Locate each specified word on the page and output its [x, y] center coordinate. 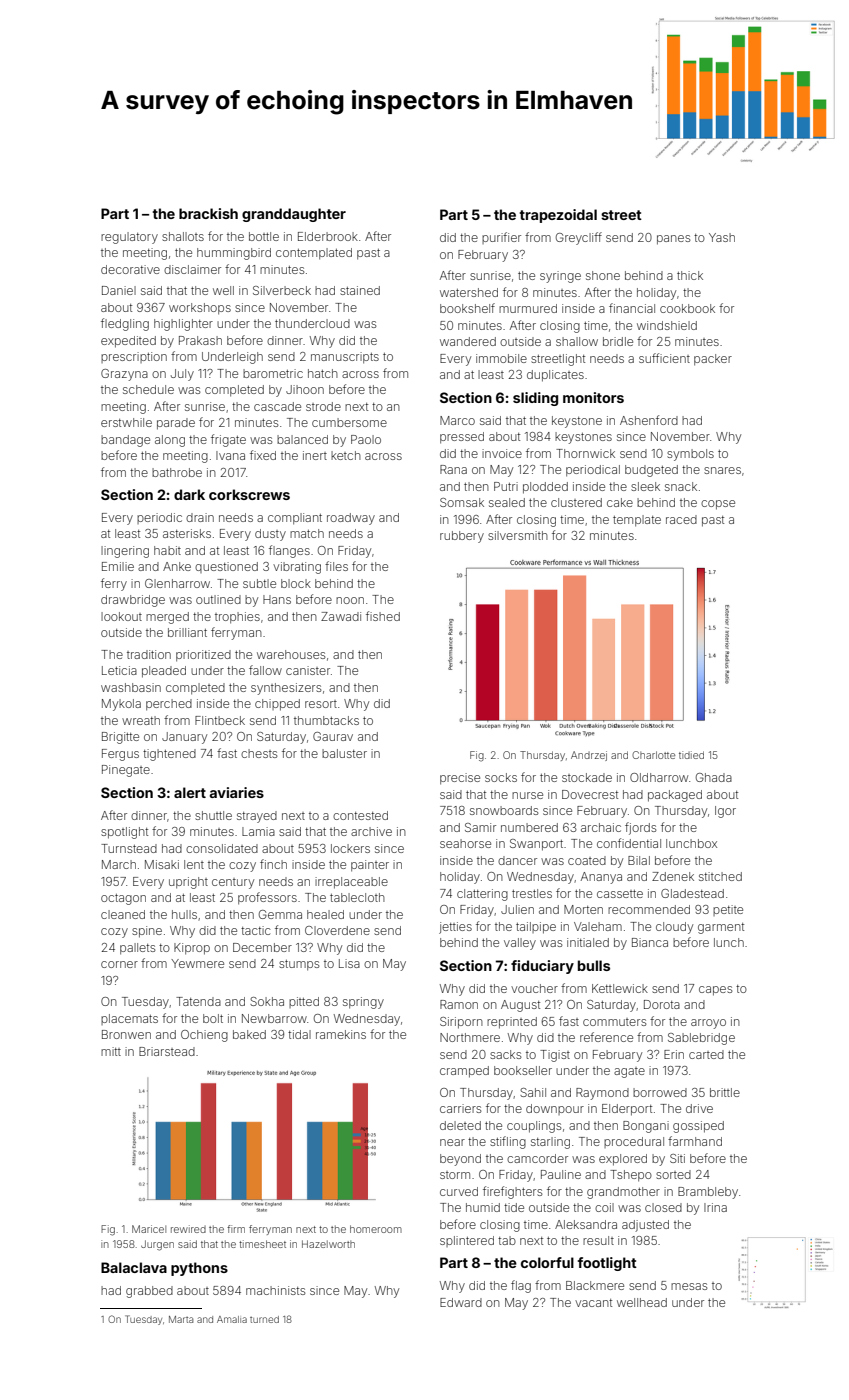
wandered [468, 341]
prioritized [203, 656]
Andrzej [589, 756]
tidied [691, 755]
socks [501, 777]
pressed [462, 438]
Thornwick [585, 453]
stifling [508, 1142]
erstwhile [126, 422]
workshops [200, 309]
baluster [344, 753]
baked [249, 1034]
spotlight [124, 833]
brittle [725, 1092]
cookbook [687, 308]
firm [236, 1229]
